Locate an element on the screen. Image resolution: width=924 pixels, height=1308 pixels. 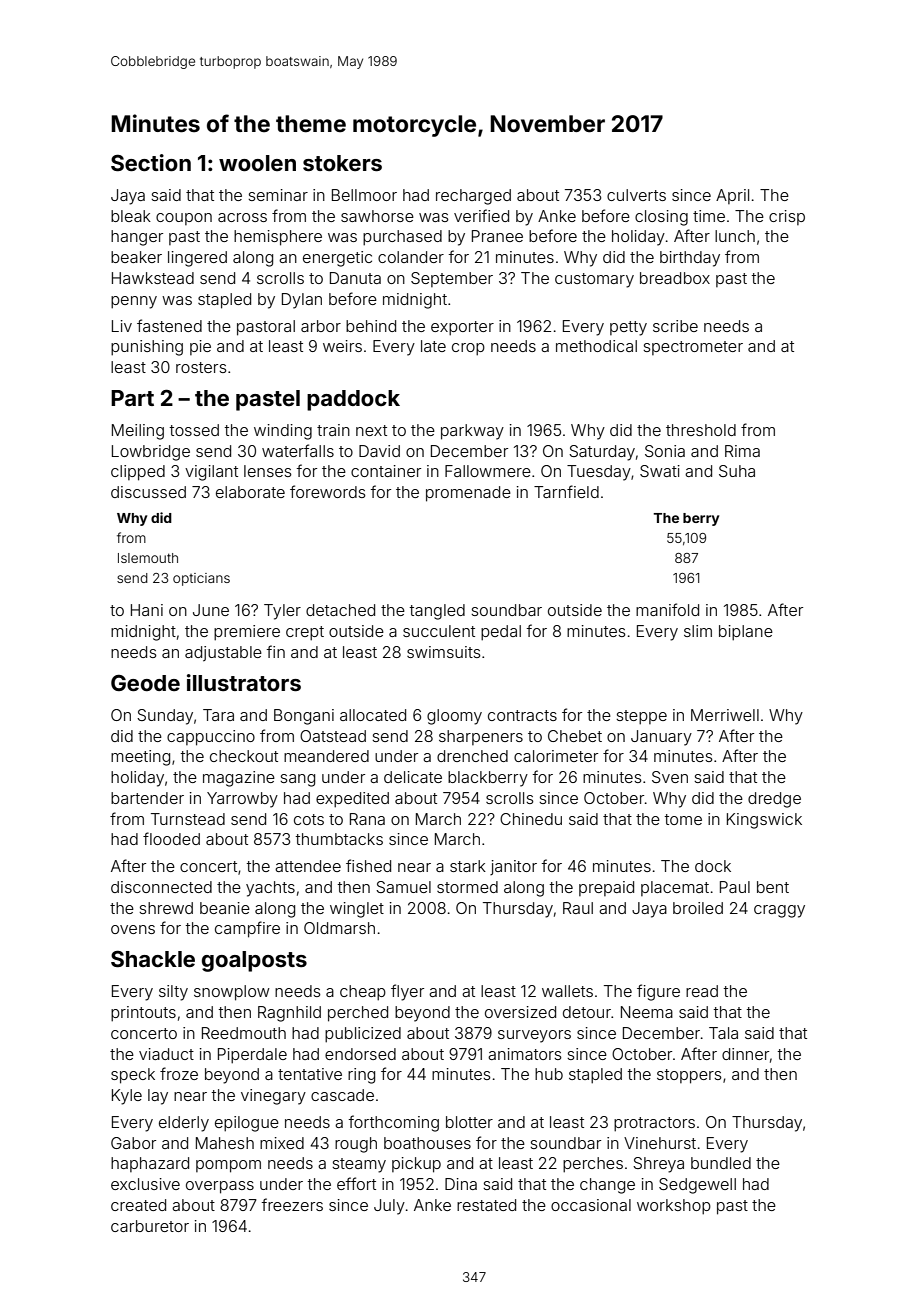
gloomy is located at coordinates (454, 717).
